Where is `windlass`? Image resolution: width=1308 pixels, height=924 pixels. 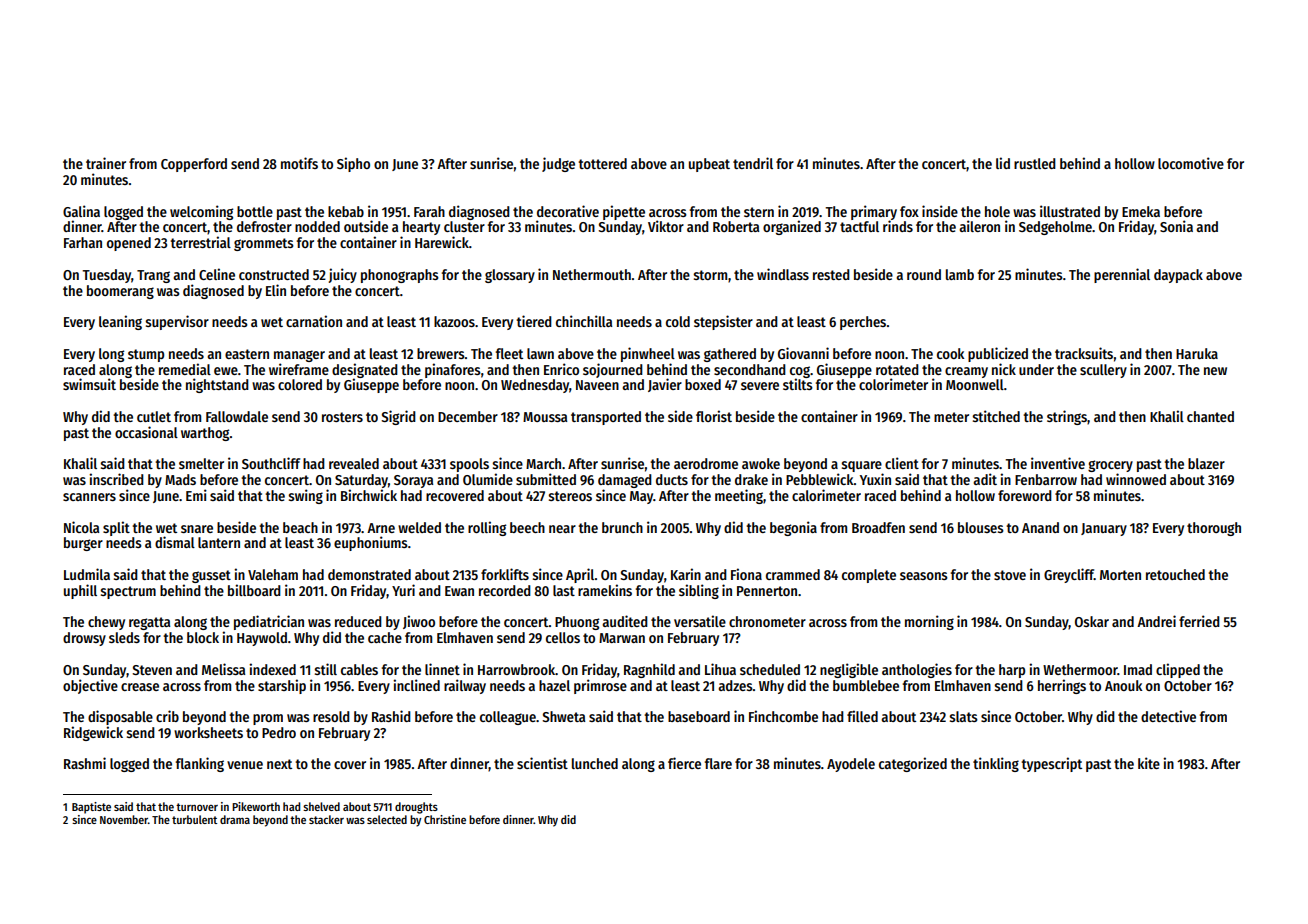
windlass is located at coordinates (783, 274).
